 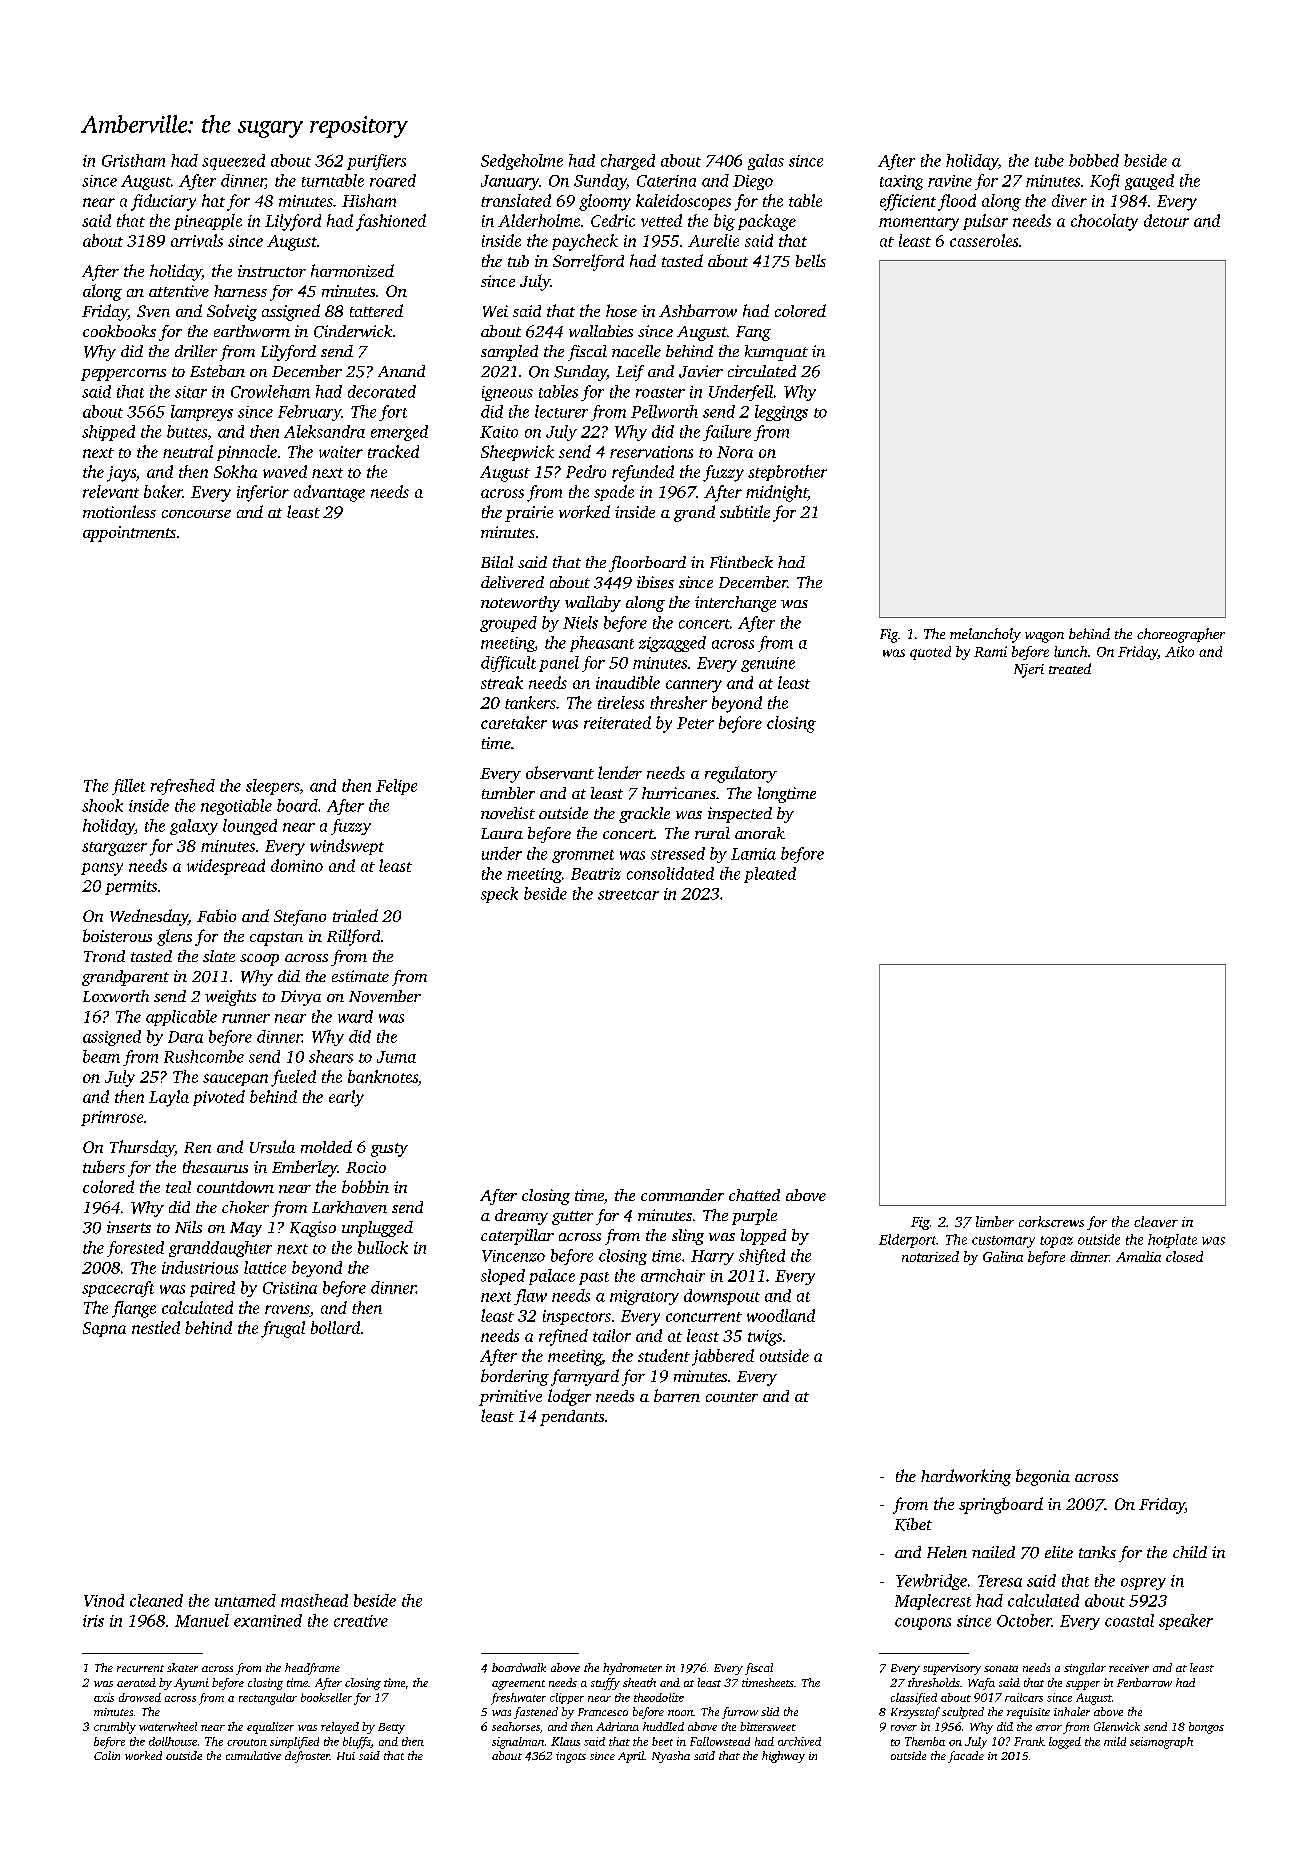 What do you see at coordinates (614, 493) in the screenshot?
I see `spade` at bounding box center [614, 493].
